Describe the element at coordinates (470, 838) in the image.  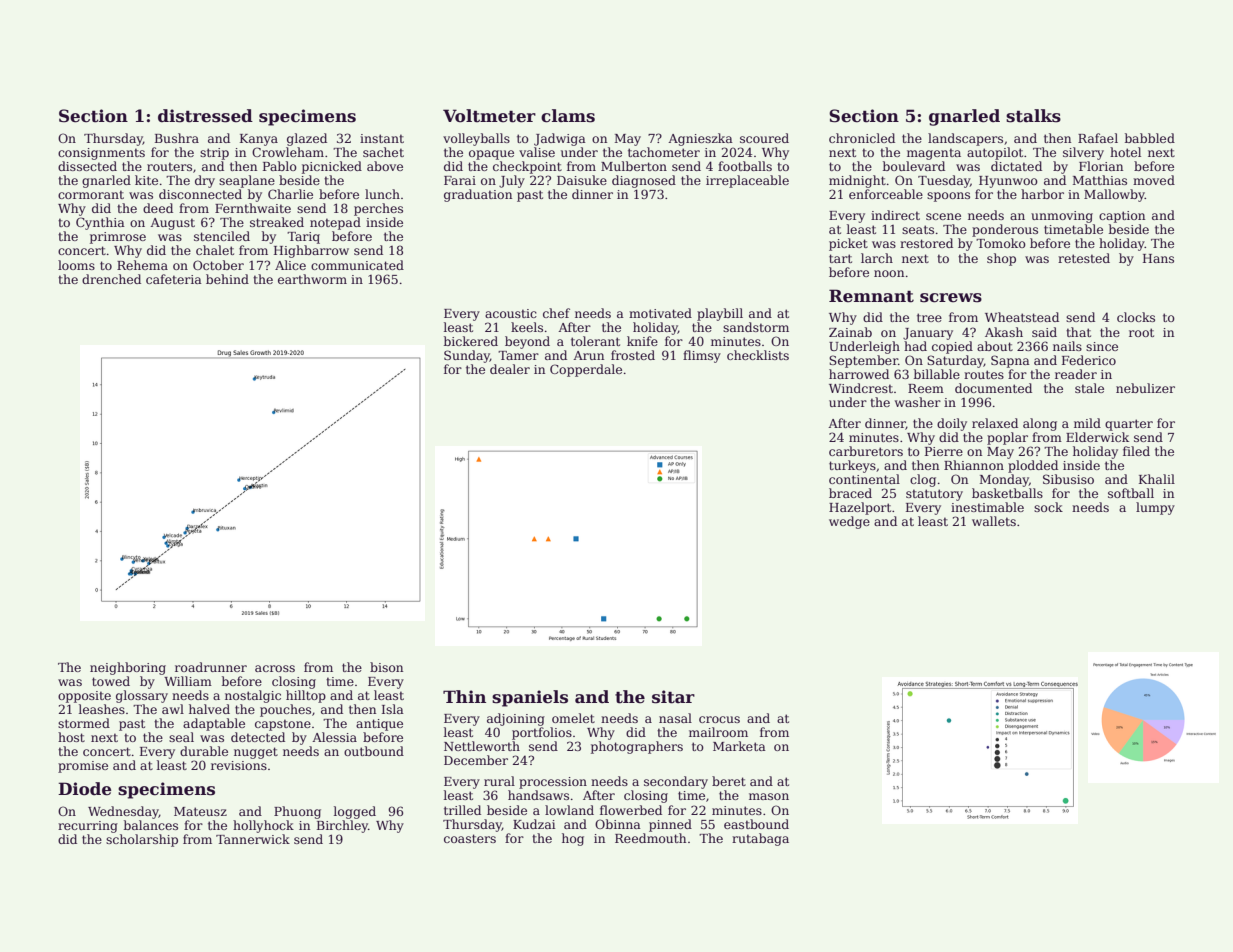
I see `coasters` at that location.
